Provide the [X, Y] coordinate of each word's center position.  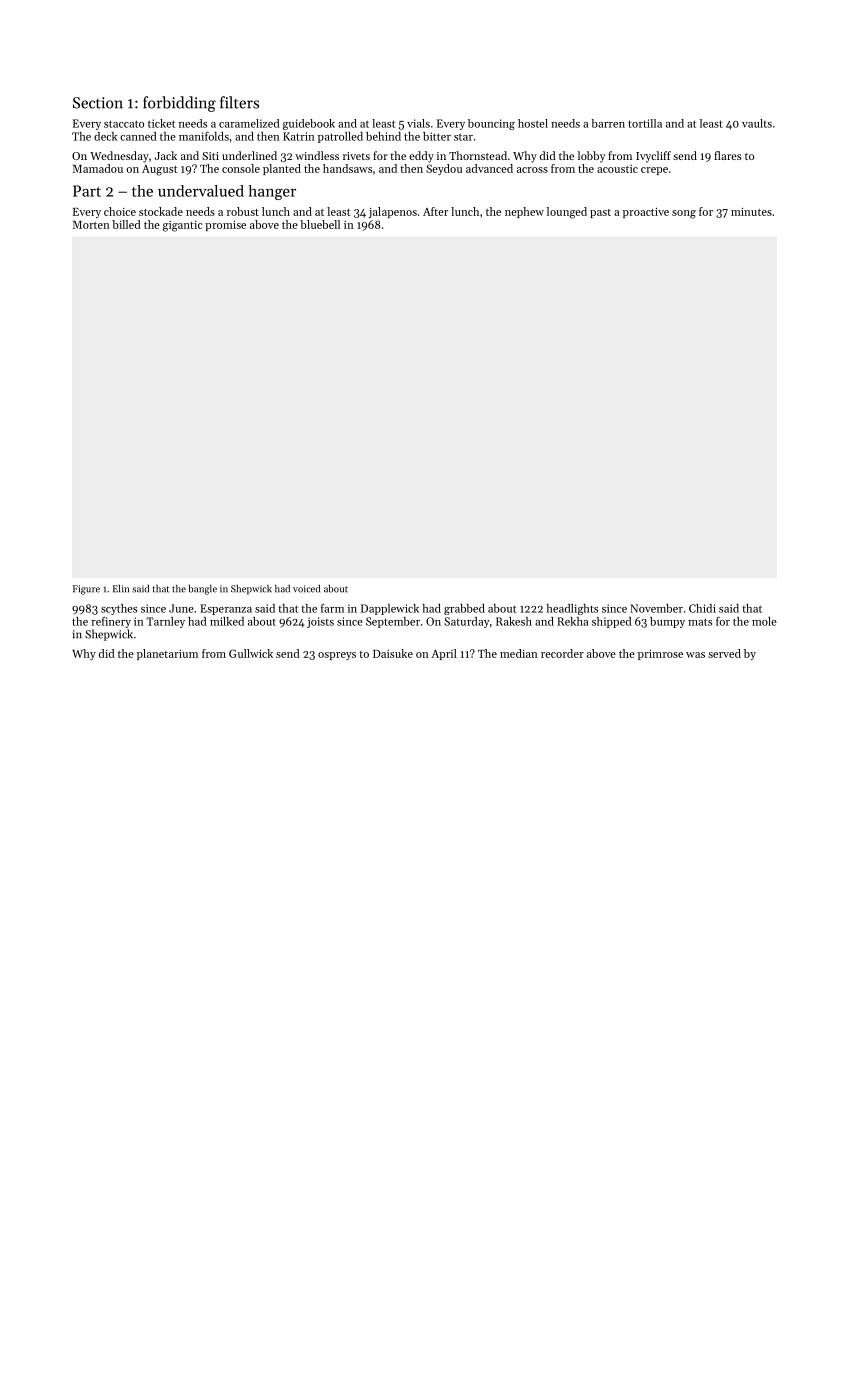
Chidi [702, 608]
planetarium [167, 654]
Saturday [466, 622]
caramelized [249, 123]
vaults [757, 123]
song [684, 214]
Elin [121, 589]
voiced [306, 589]
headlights [572, 609]
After [435, 211]
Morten [91, 225]
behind [383, 136]
